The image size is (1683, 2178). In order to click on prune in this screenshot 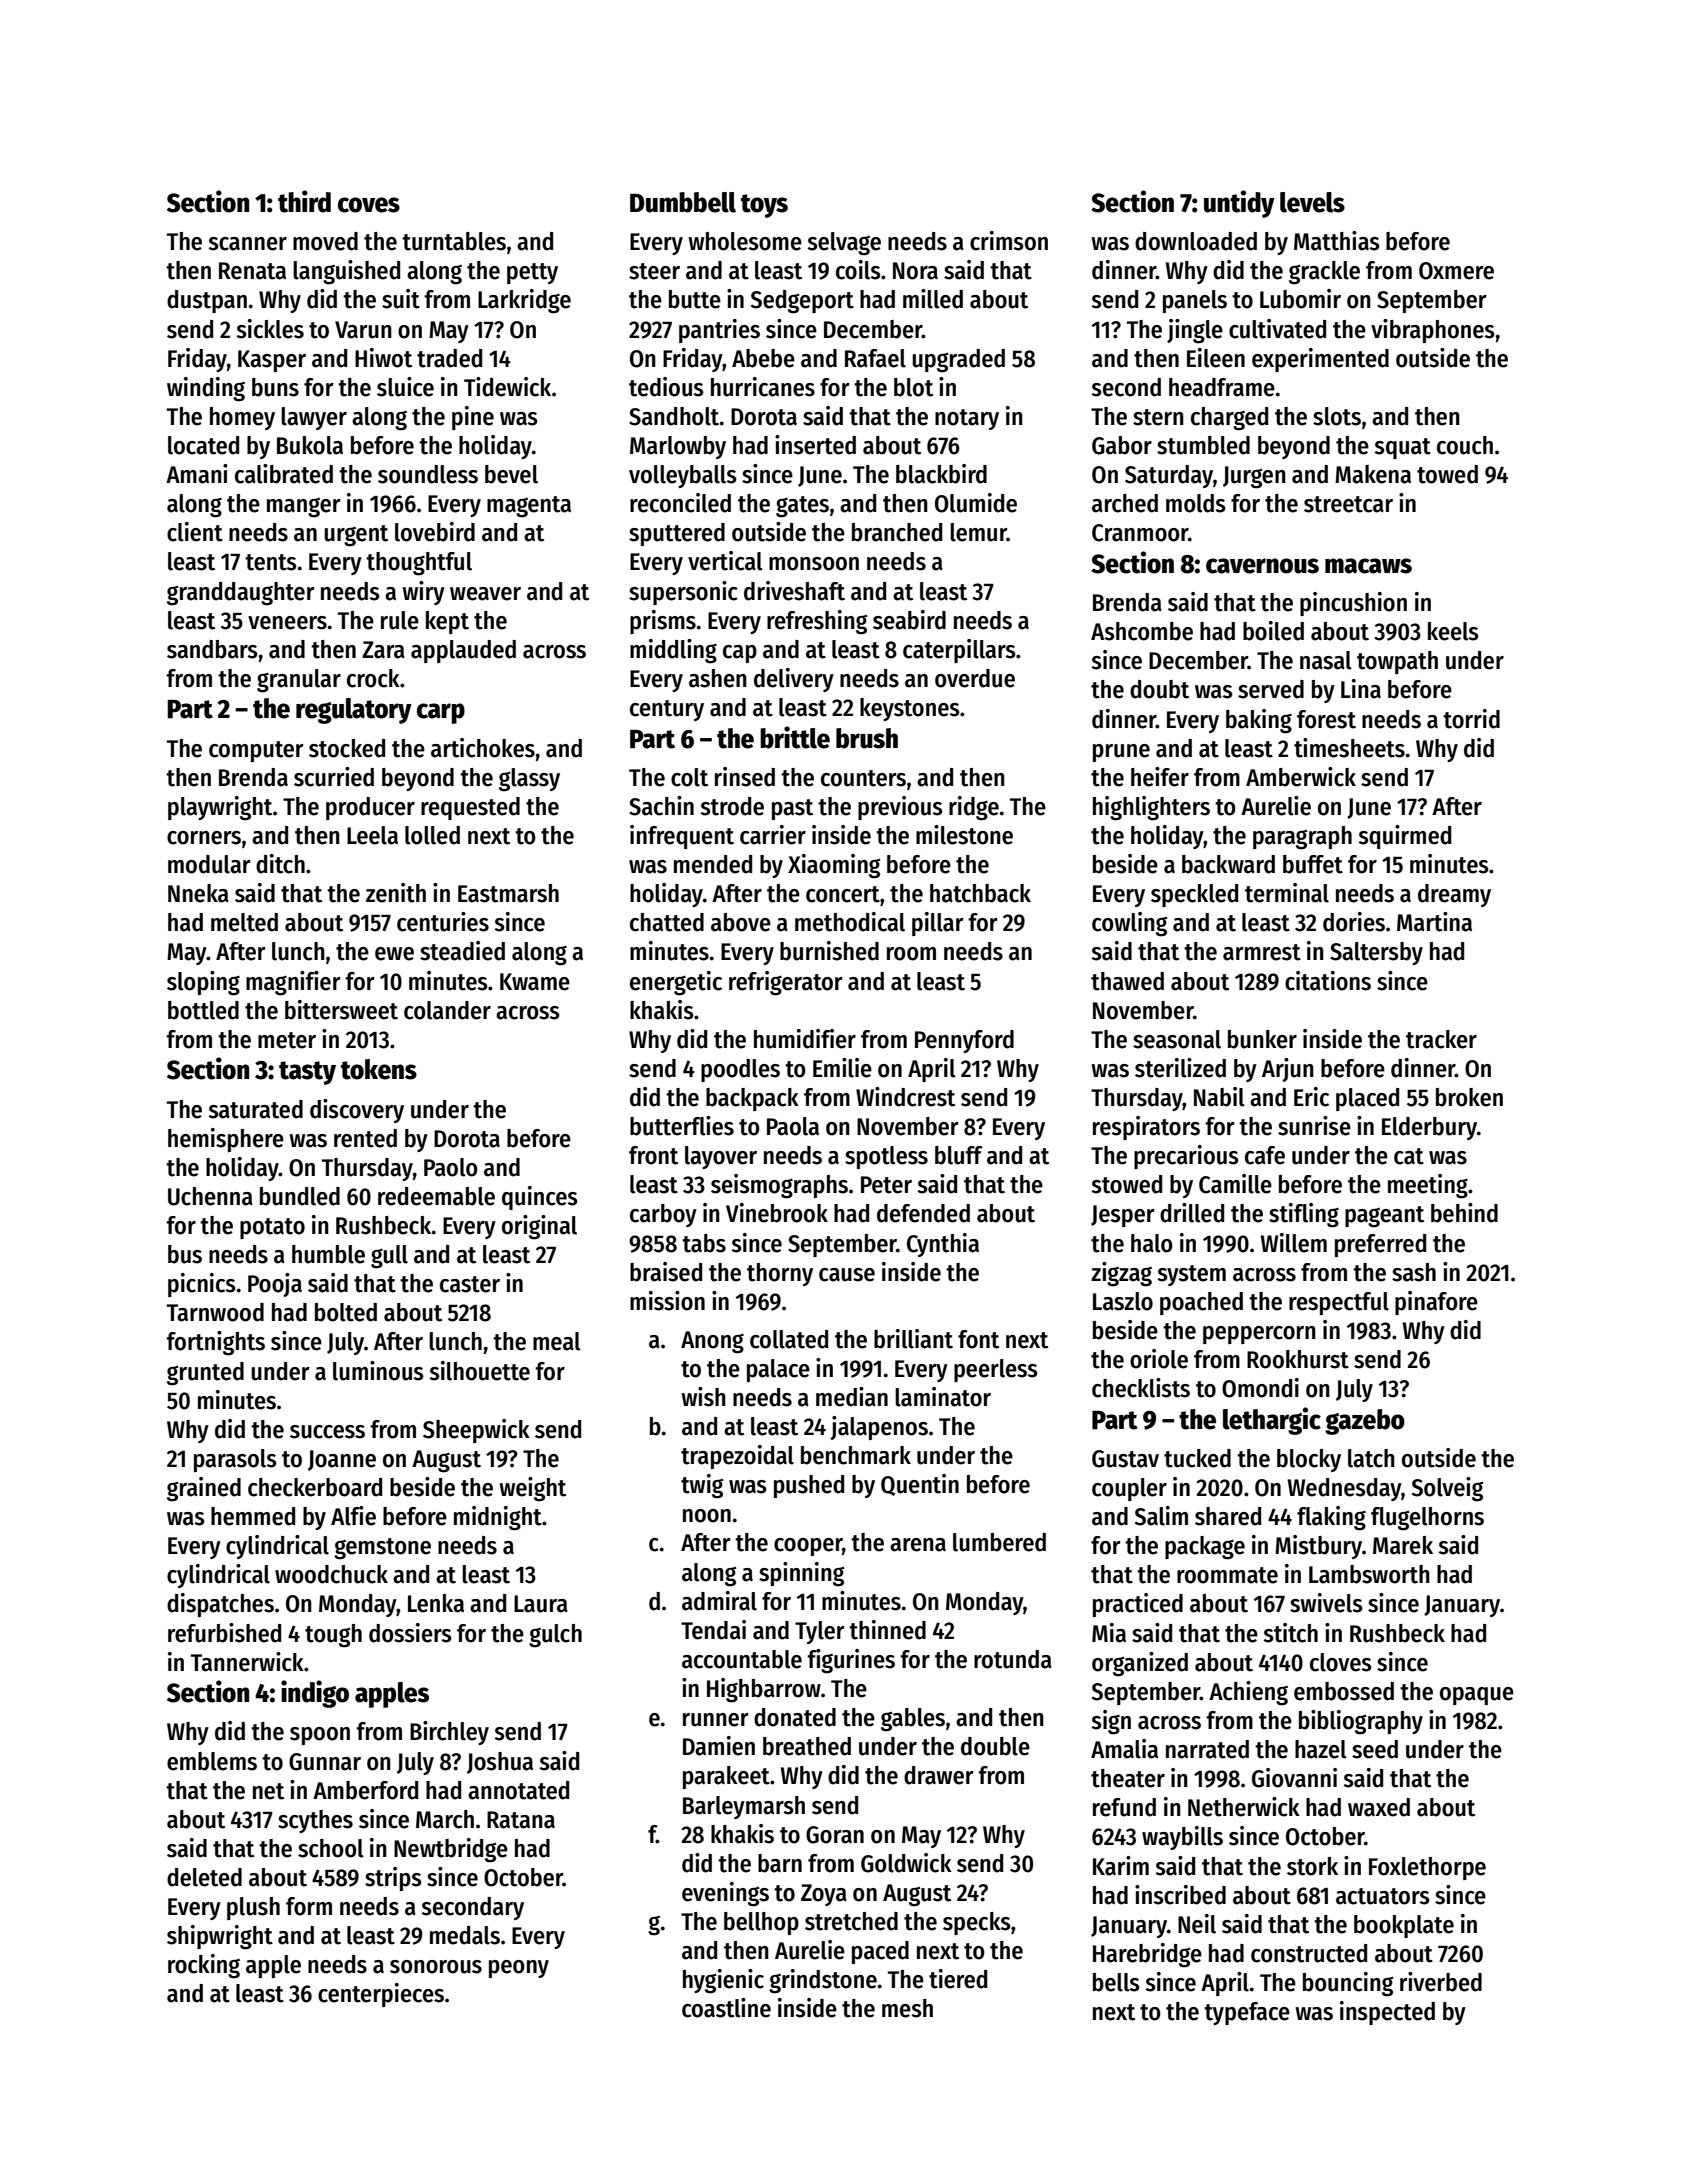, I will do `click(1121, 753)`.
